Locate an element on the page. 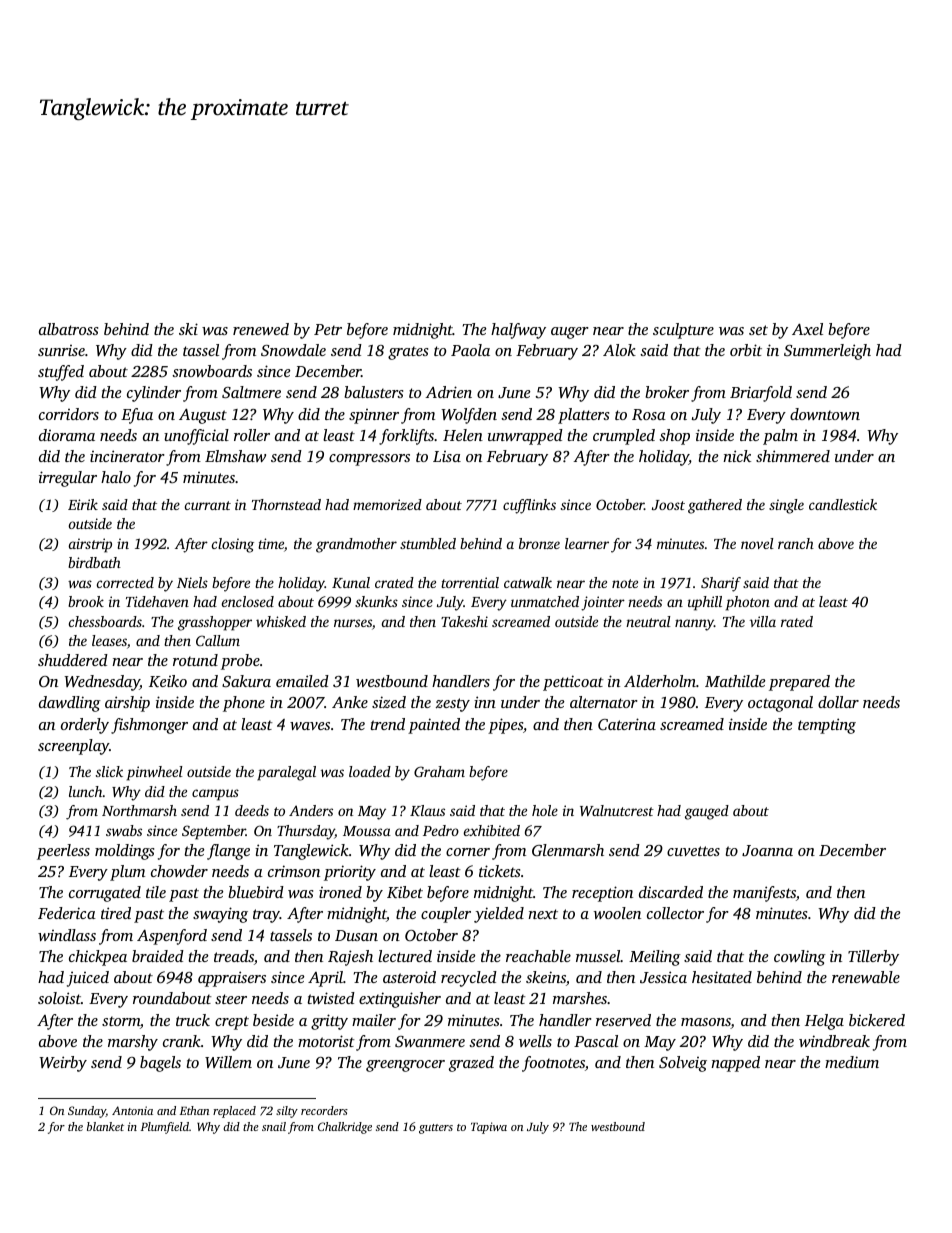 This page has height=1233, width=952. sized is located at coordinates (389, 702).
